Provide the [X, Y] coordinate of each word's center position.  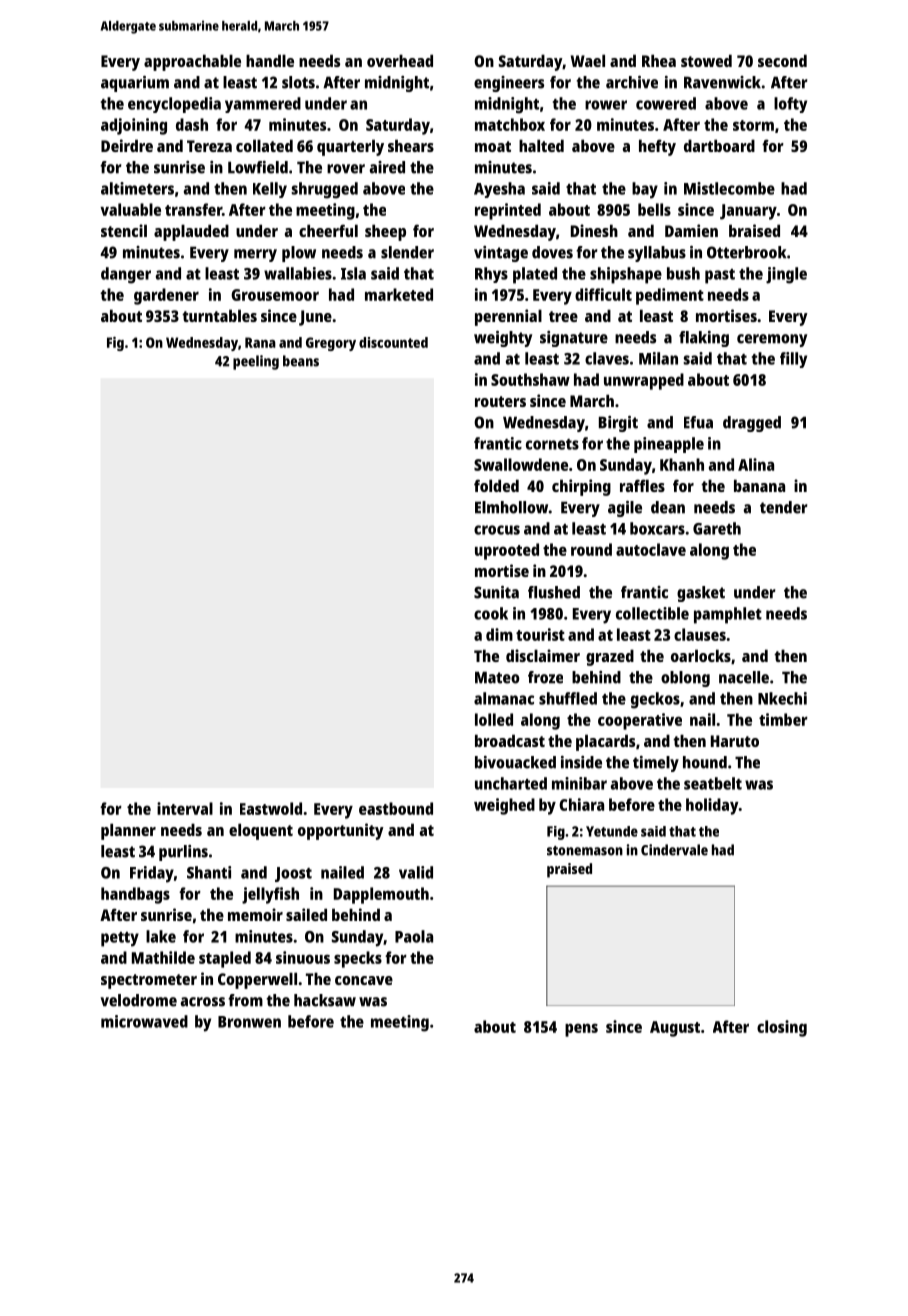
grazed [610, 657]
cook [491, 613]
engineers [509, 84]
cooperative [640, 721]
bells [654, 209]
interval [185, 808]
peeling [256, 362]
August [675, 1029]
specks [358, 959]
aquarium [135, 84]
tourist [540, 634]
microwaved [144, 1021]
